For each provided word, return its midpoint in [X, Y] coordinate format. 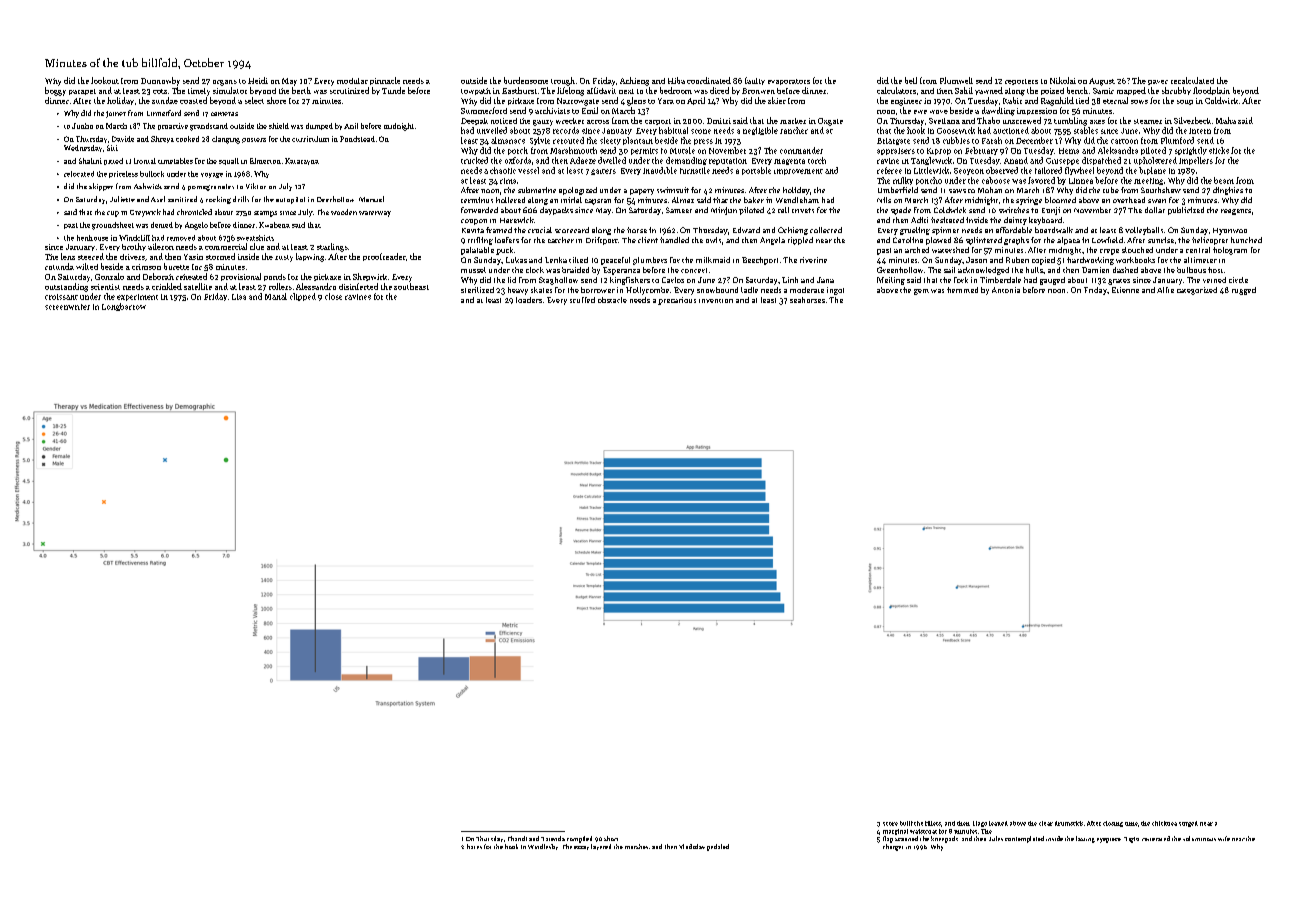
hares [474, 846]
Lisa [239, 297]
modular [352, 81]
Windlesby [543, 847]
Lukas [516, 260]
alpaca [1068, 241]
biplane [1152, 171]
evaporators [789, 82]
